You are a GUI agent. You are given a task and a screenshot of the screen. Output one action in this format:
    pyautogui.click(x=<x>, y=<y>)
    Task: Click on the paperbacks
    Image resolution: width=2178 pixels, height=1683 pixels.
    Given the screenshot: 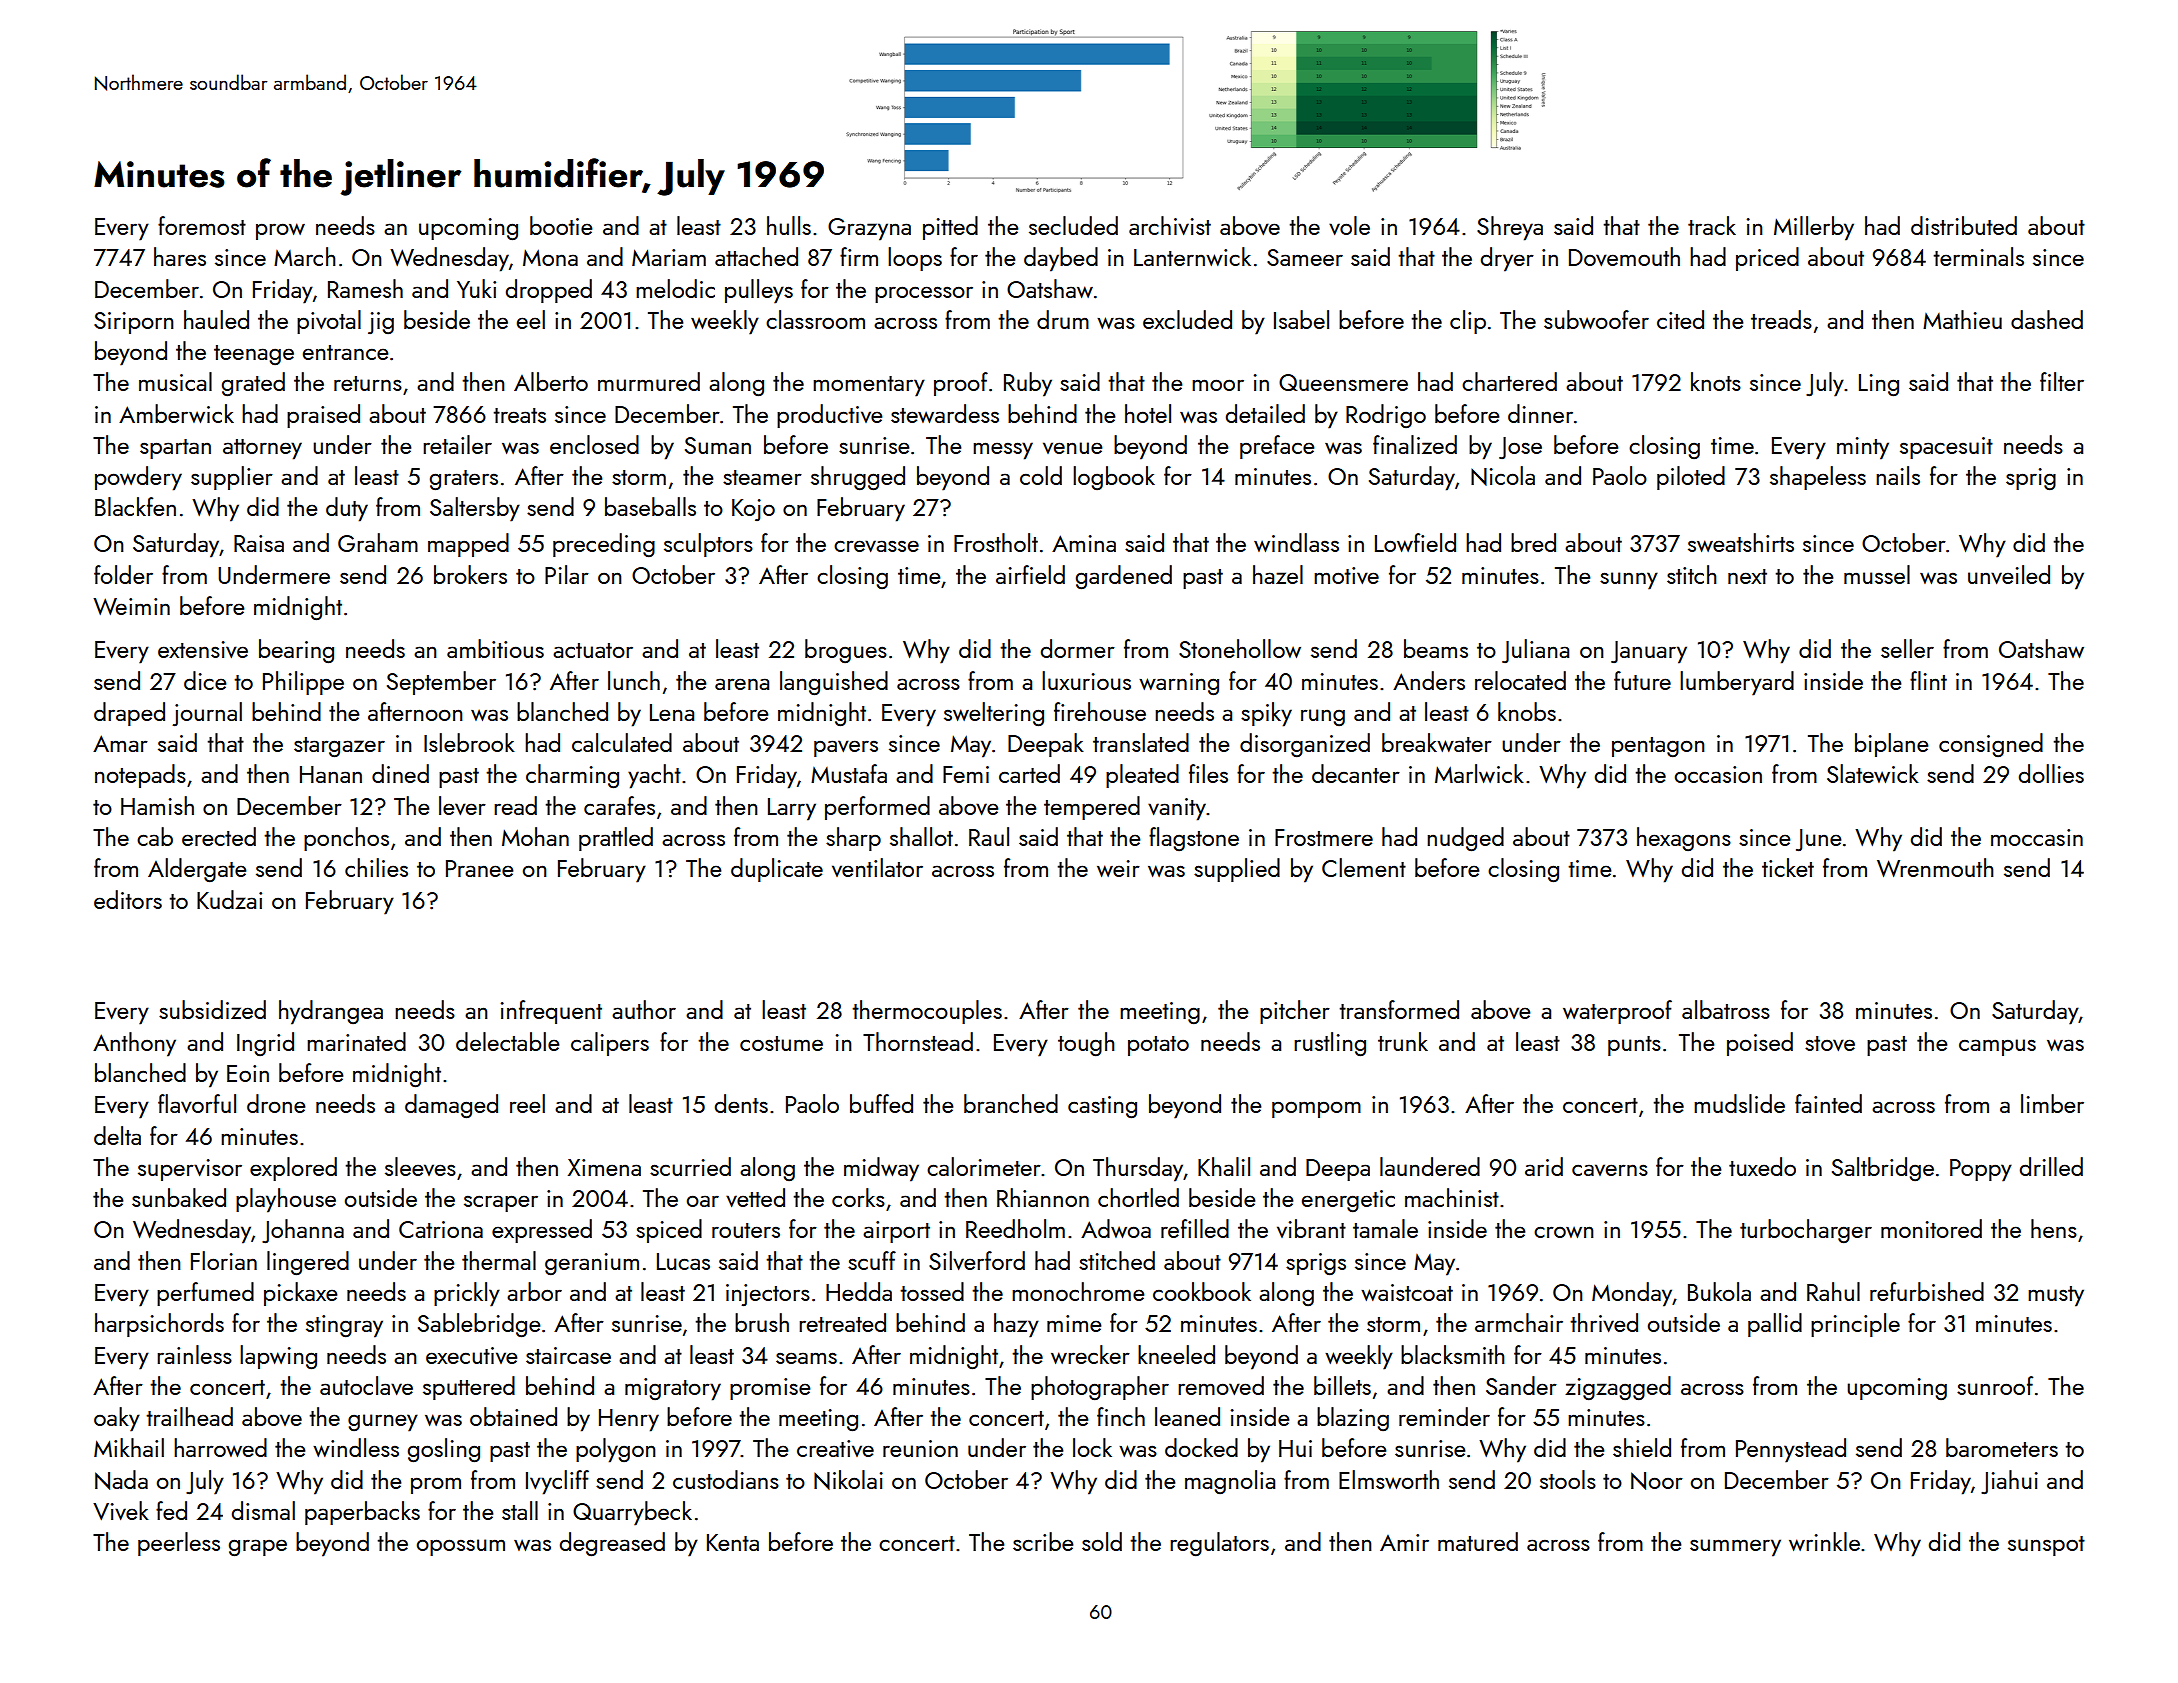 What is the action you would take?
    pyautogui.click(x=362, y=1513)
